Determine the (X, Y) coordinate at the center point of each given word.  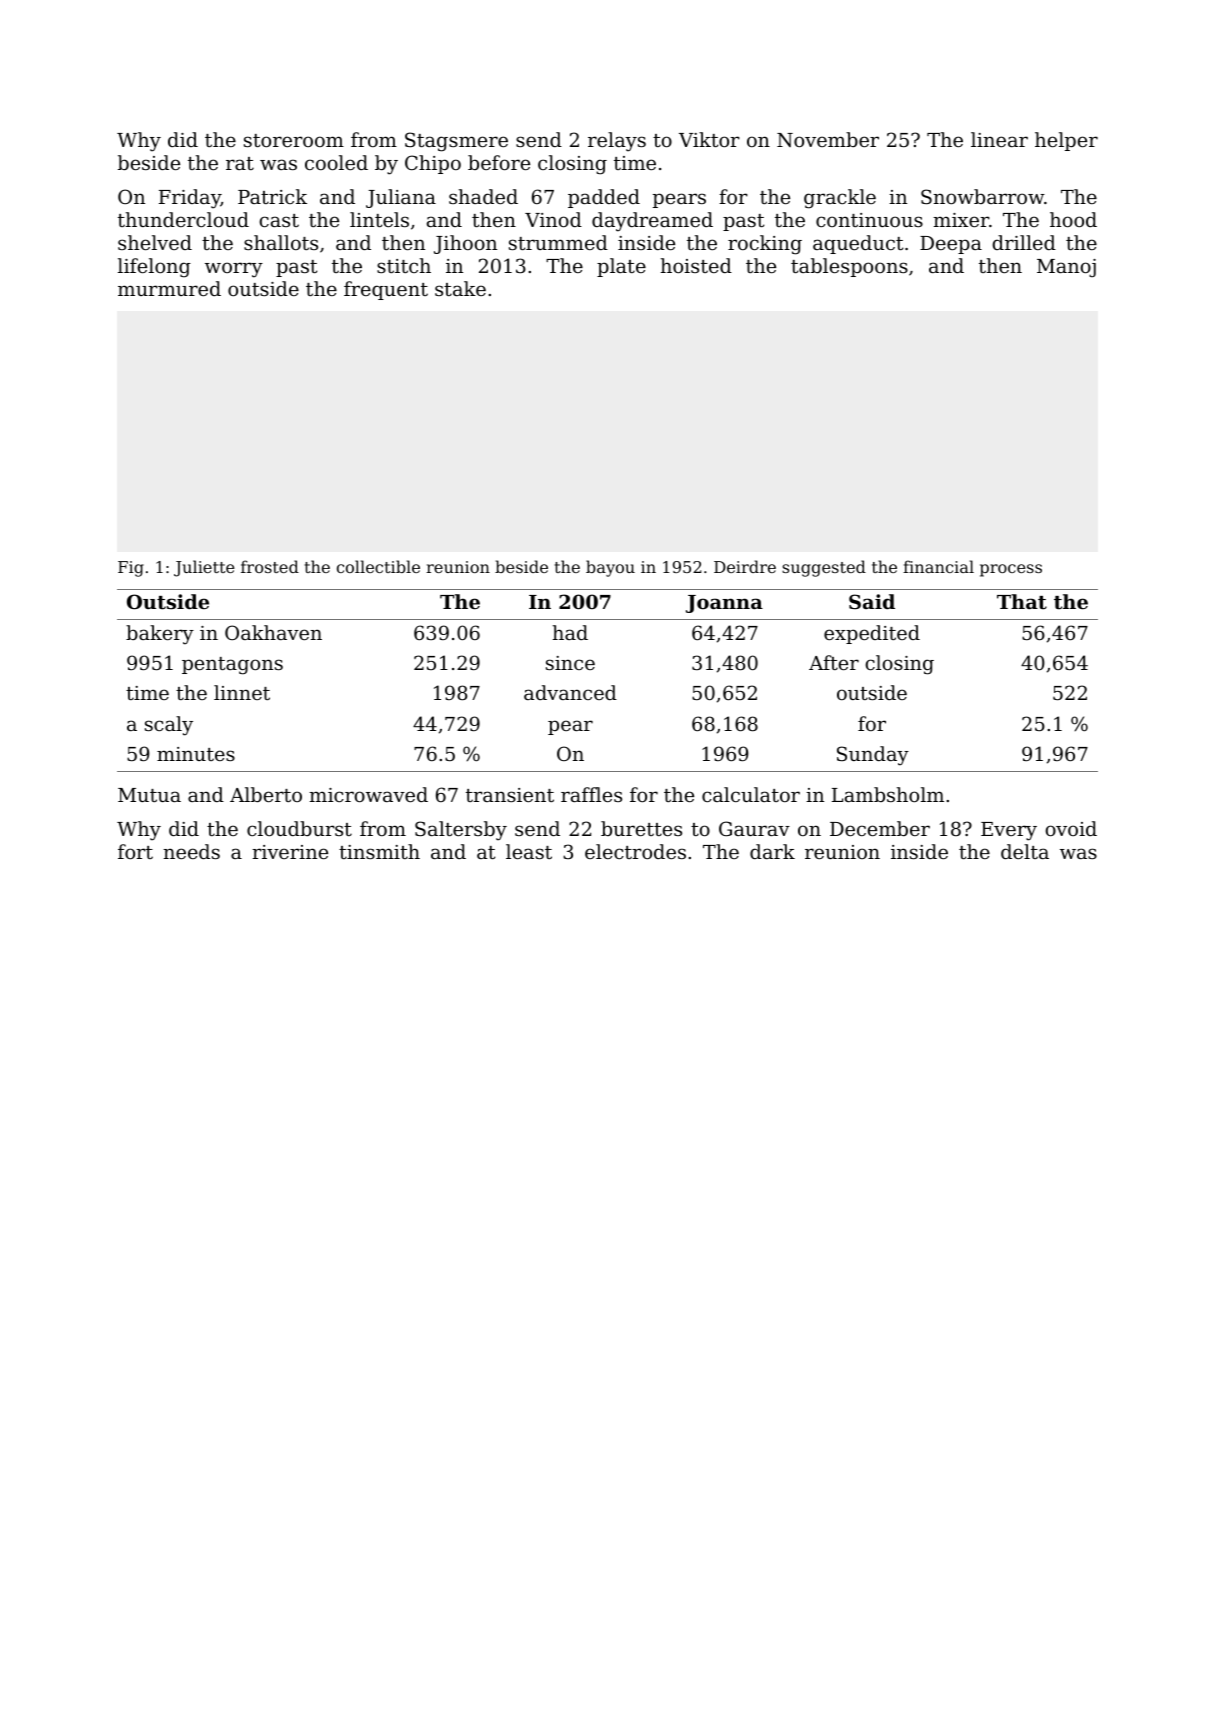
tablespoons (849, 267)
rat (240, 163)
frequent (386, 290)
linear (999, 139)
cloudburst (299, 828)
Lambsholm (888, 794)
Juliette (204, 568)
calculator (751, 794)
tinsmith (379, 851)
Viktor (709, 139)
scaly (169, 726)
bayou (610, 568)
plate (621, 267)
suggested (824, 568)
